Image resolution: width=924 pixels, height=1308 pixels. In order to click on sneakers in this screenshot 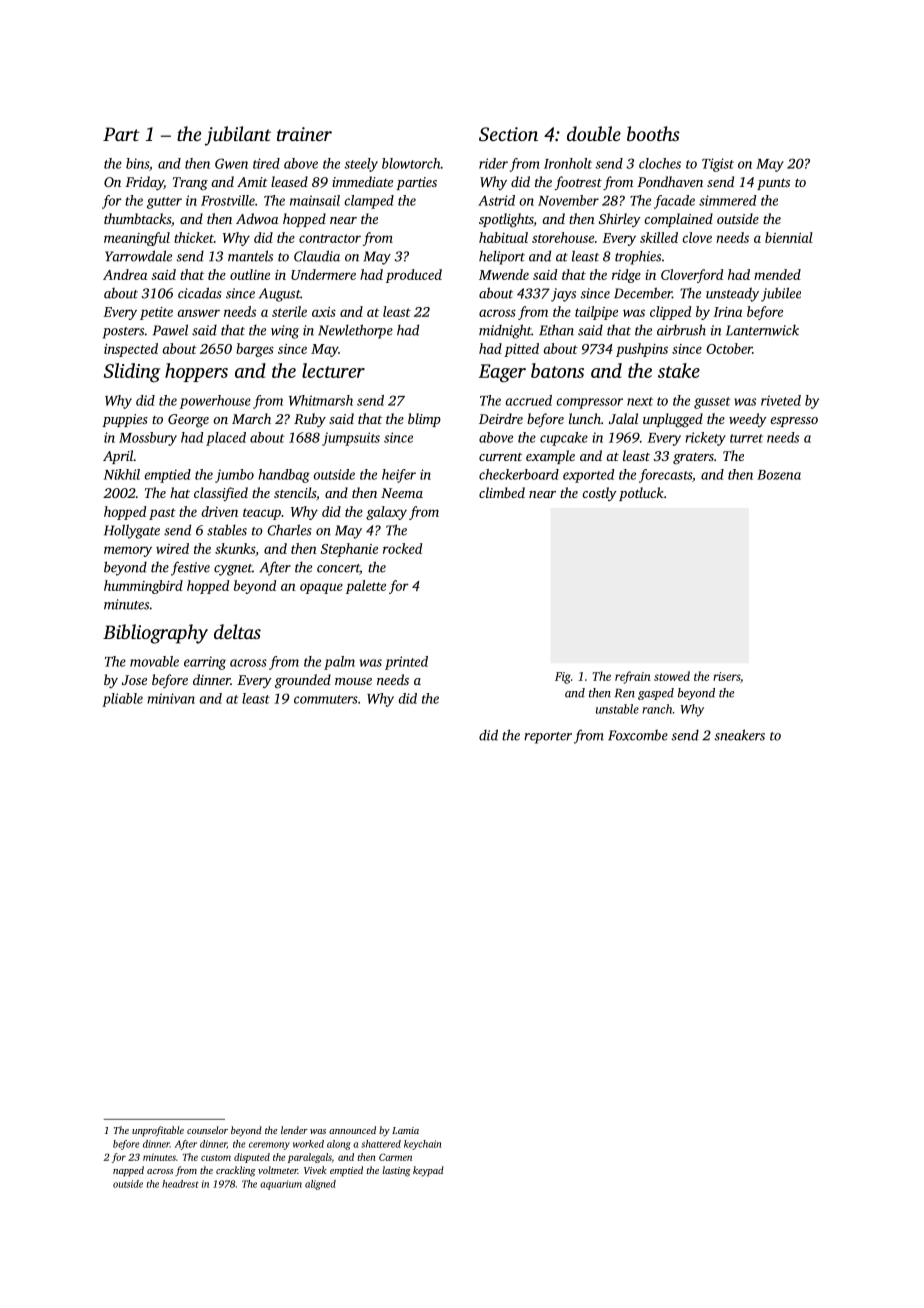, I will do `click(740, 735)`.
